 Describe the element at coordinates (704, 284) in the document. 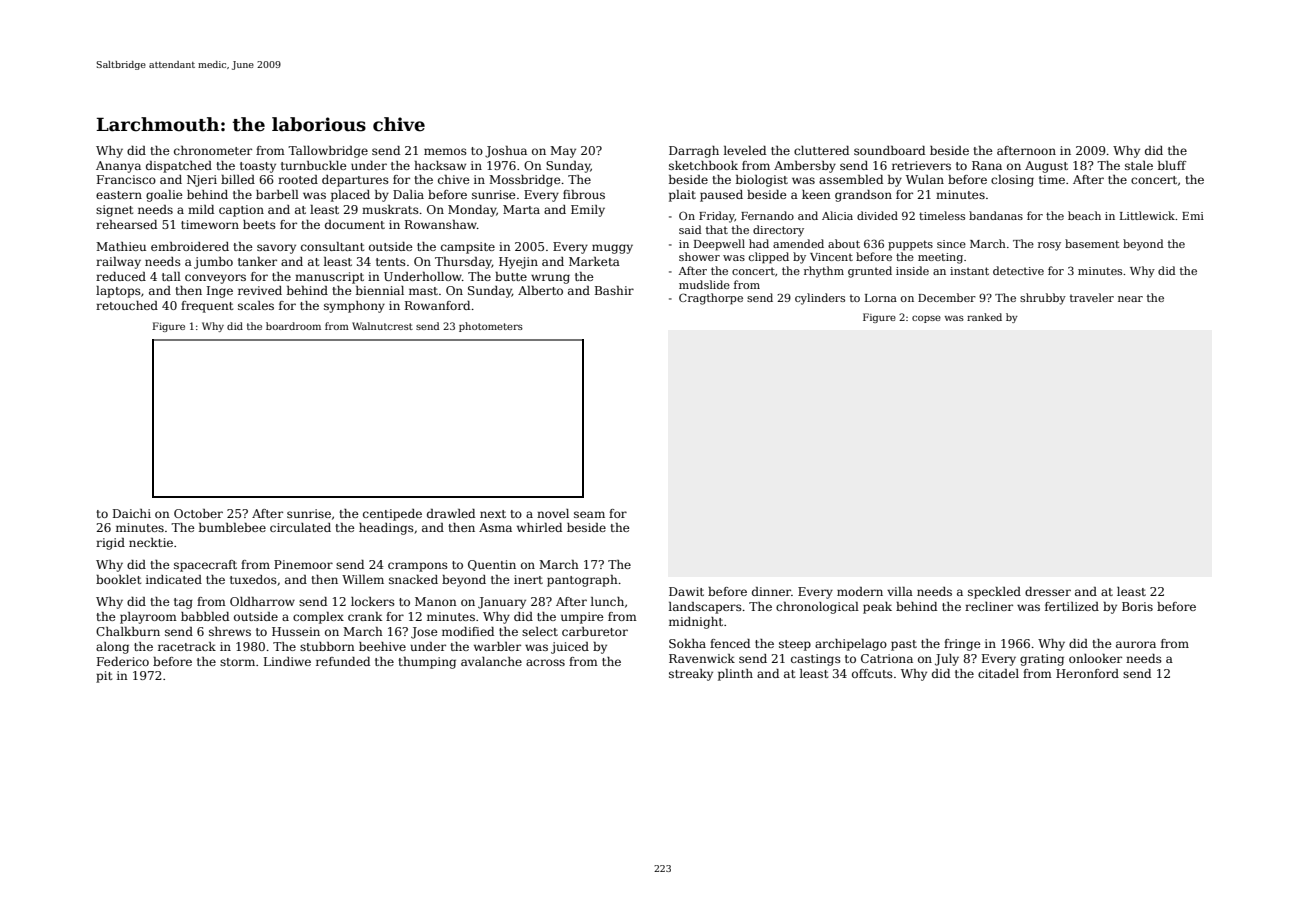

I see `mudslide` at that location.
